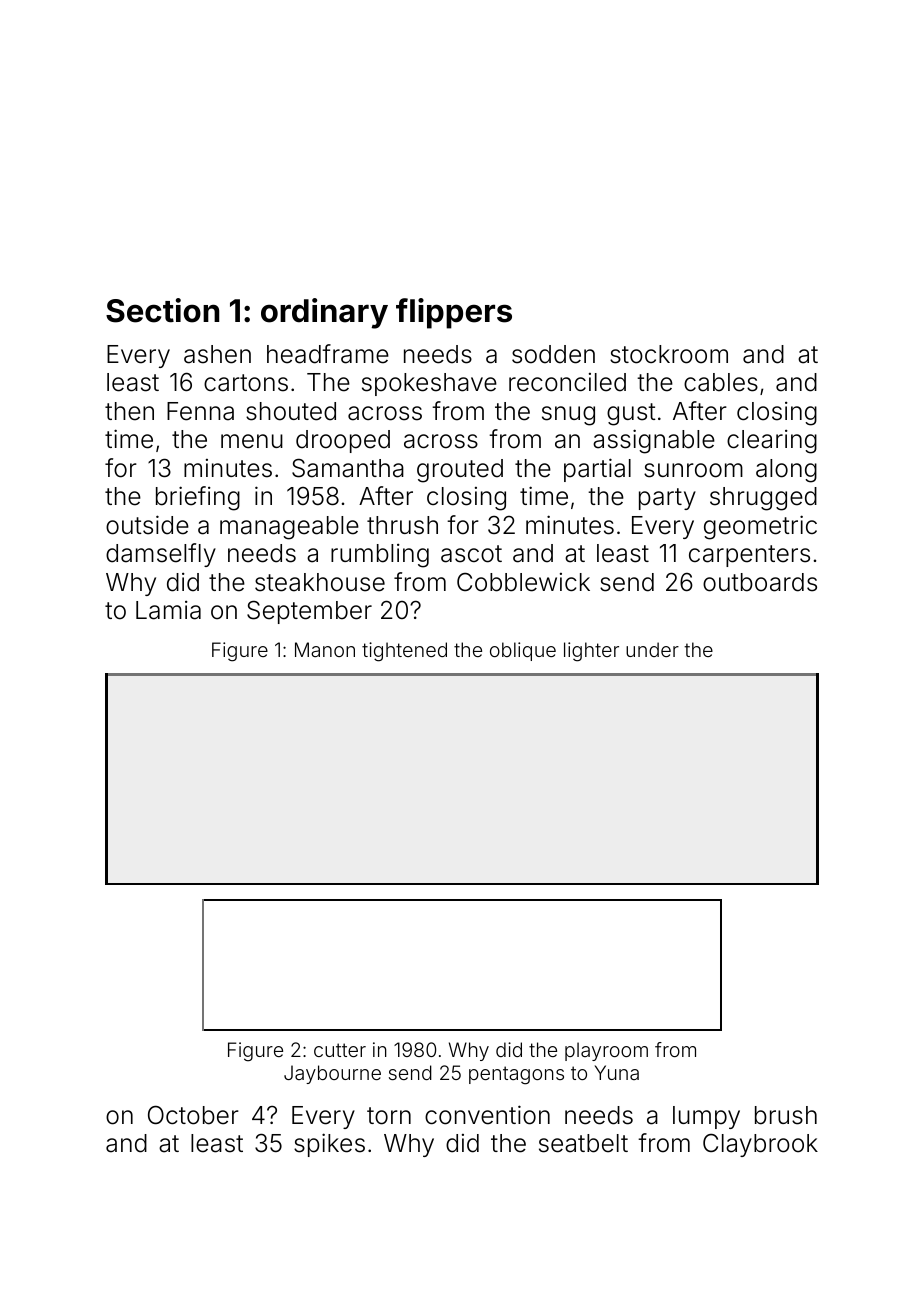 Image resolution: width=924 pixels, height=1311 pixels. What do you see at coordinates (669, 354) in the screenshot?
I see `stockroom` at bounding box center [669, 354].
